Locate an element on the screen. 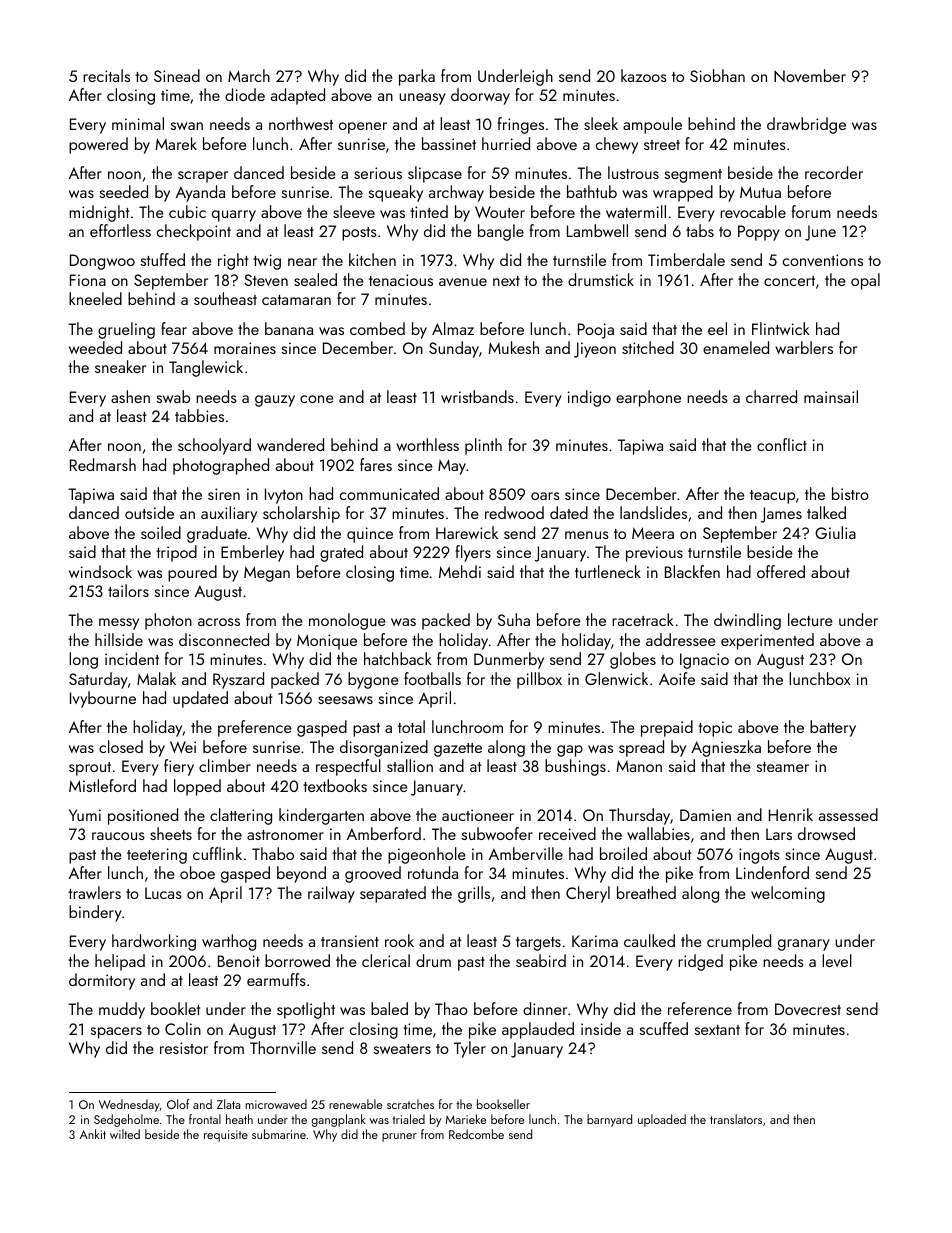 Image resolution: width=952 pixels, height=1233 pixels. messy is located at coordinates (119, 624).
